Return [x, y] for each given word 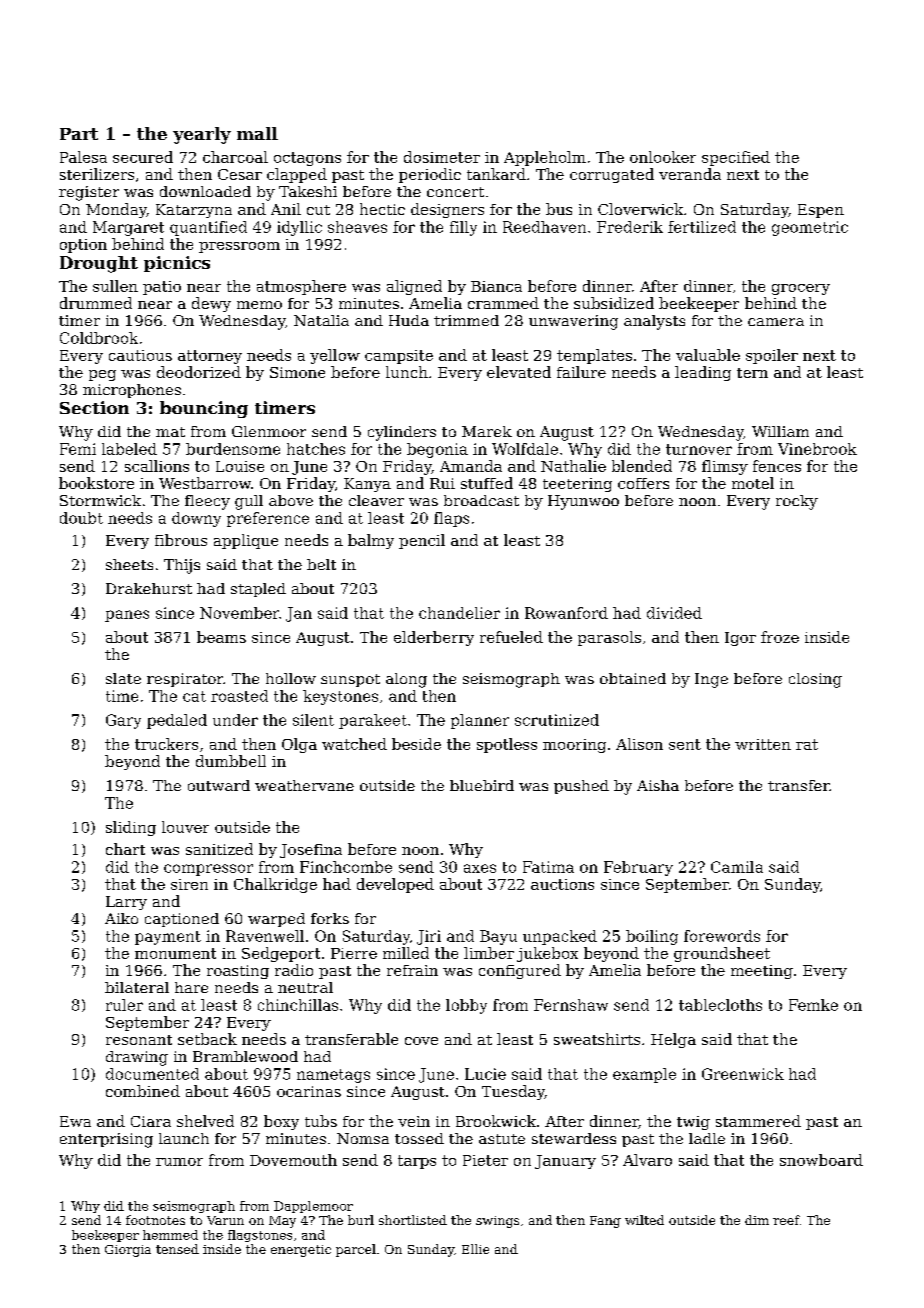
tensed [177, 1249]
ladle [707, 1138]
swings [497, 1222]
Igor [740, 639]
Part [79, 134]
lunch [407, 372]
